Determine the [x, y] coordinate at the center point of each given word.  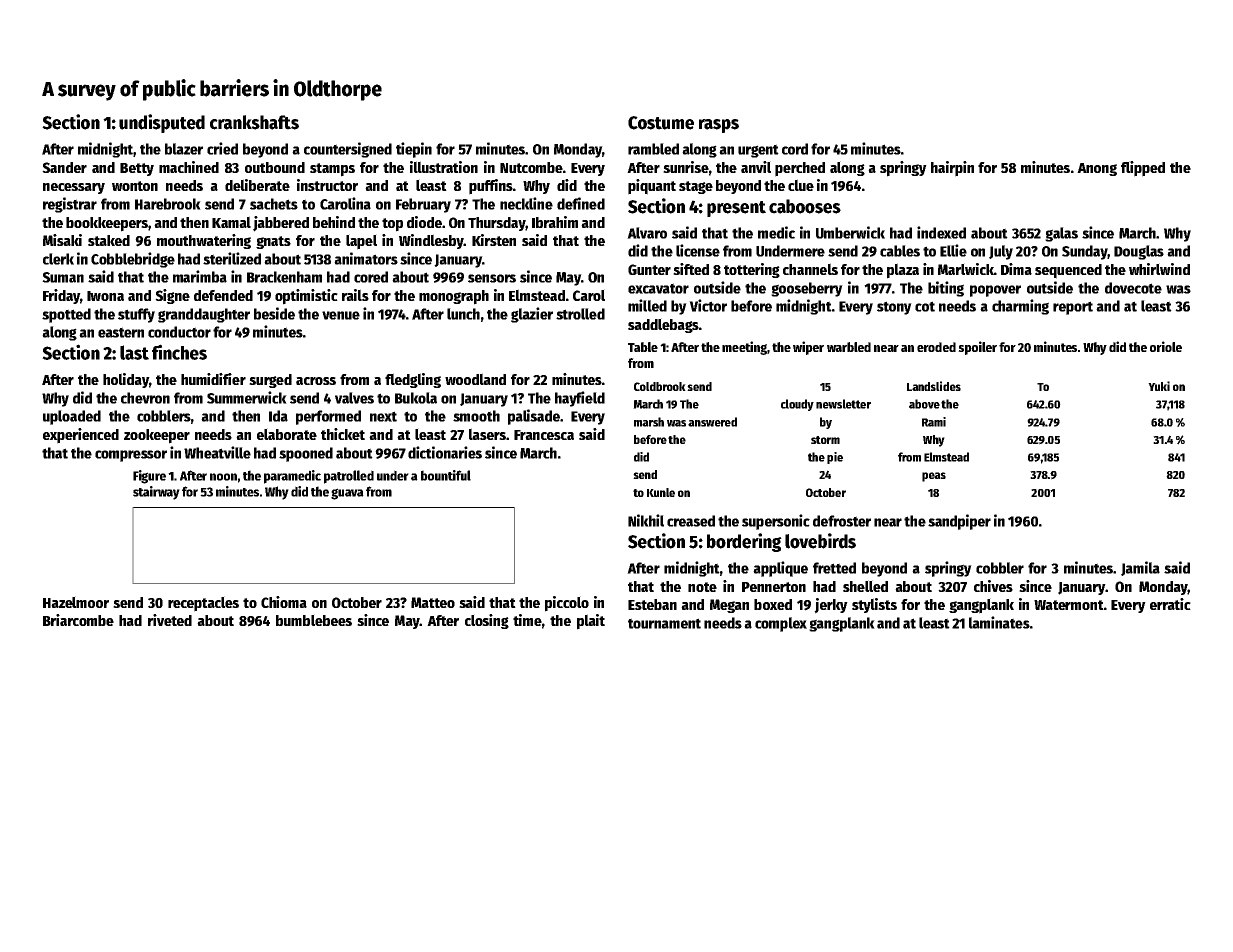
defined [581, 203]
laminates [999, 622]
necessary [74, 188]
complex [781, 624]
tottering [752, 270]
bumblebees [314, 620]
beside [274, 313]
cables [900, 251]
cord [795, 149]
